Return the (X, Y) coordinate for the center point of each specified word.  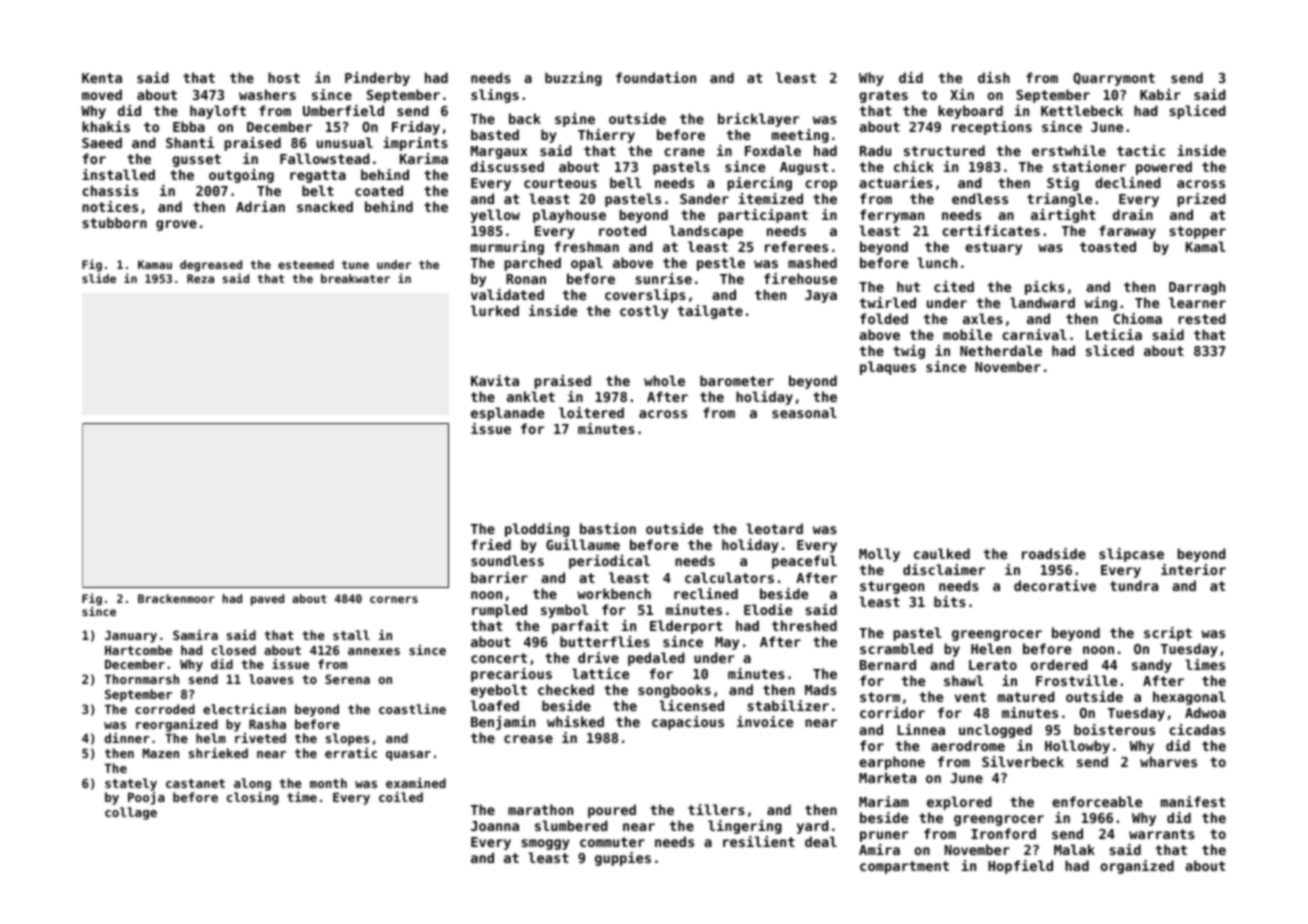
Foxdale (773, 150)
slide (99, 278)
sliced (1110, 350)
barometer (737, 380)
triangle (1059, 200)
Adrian (260, 206)
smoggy (545, 844)
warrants (1162, 834)
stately (131, 784)
